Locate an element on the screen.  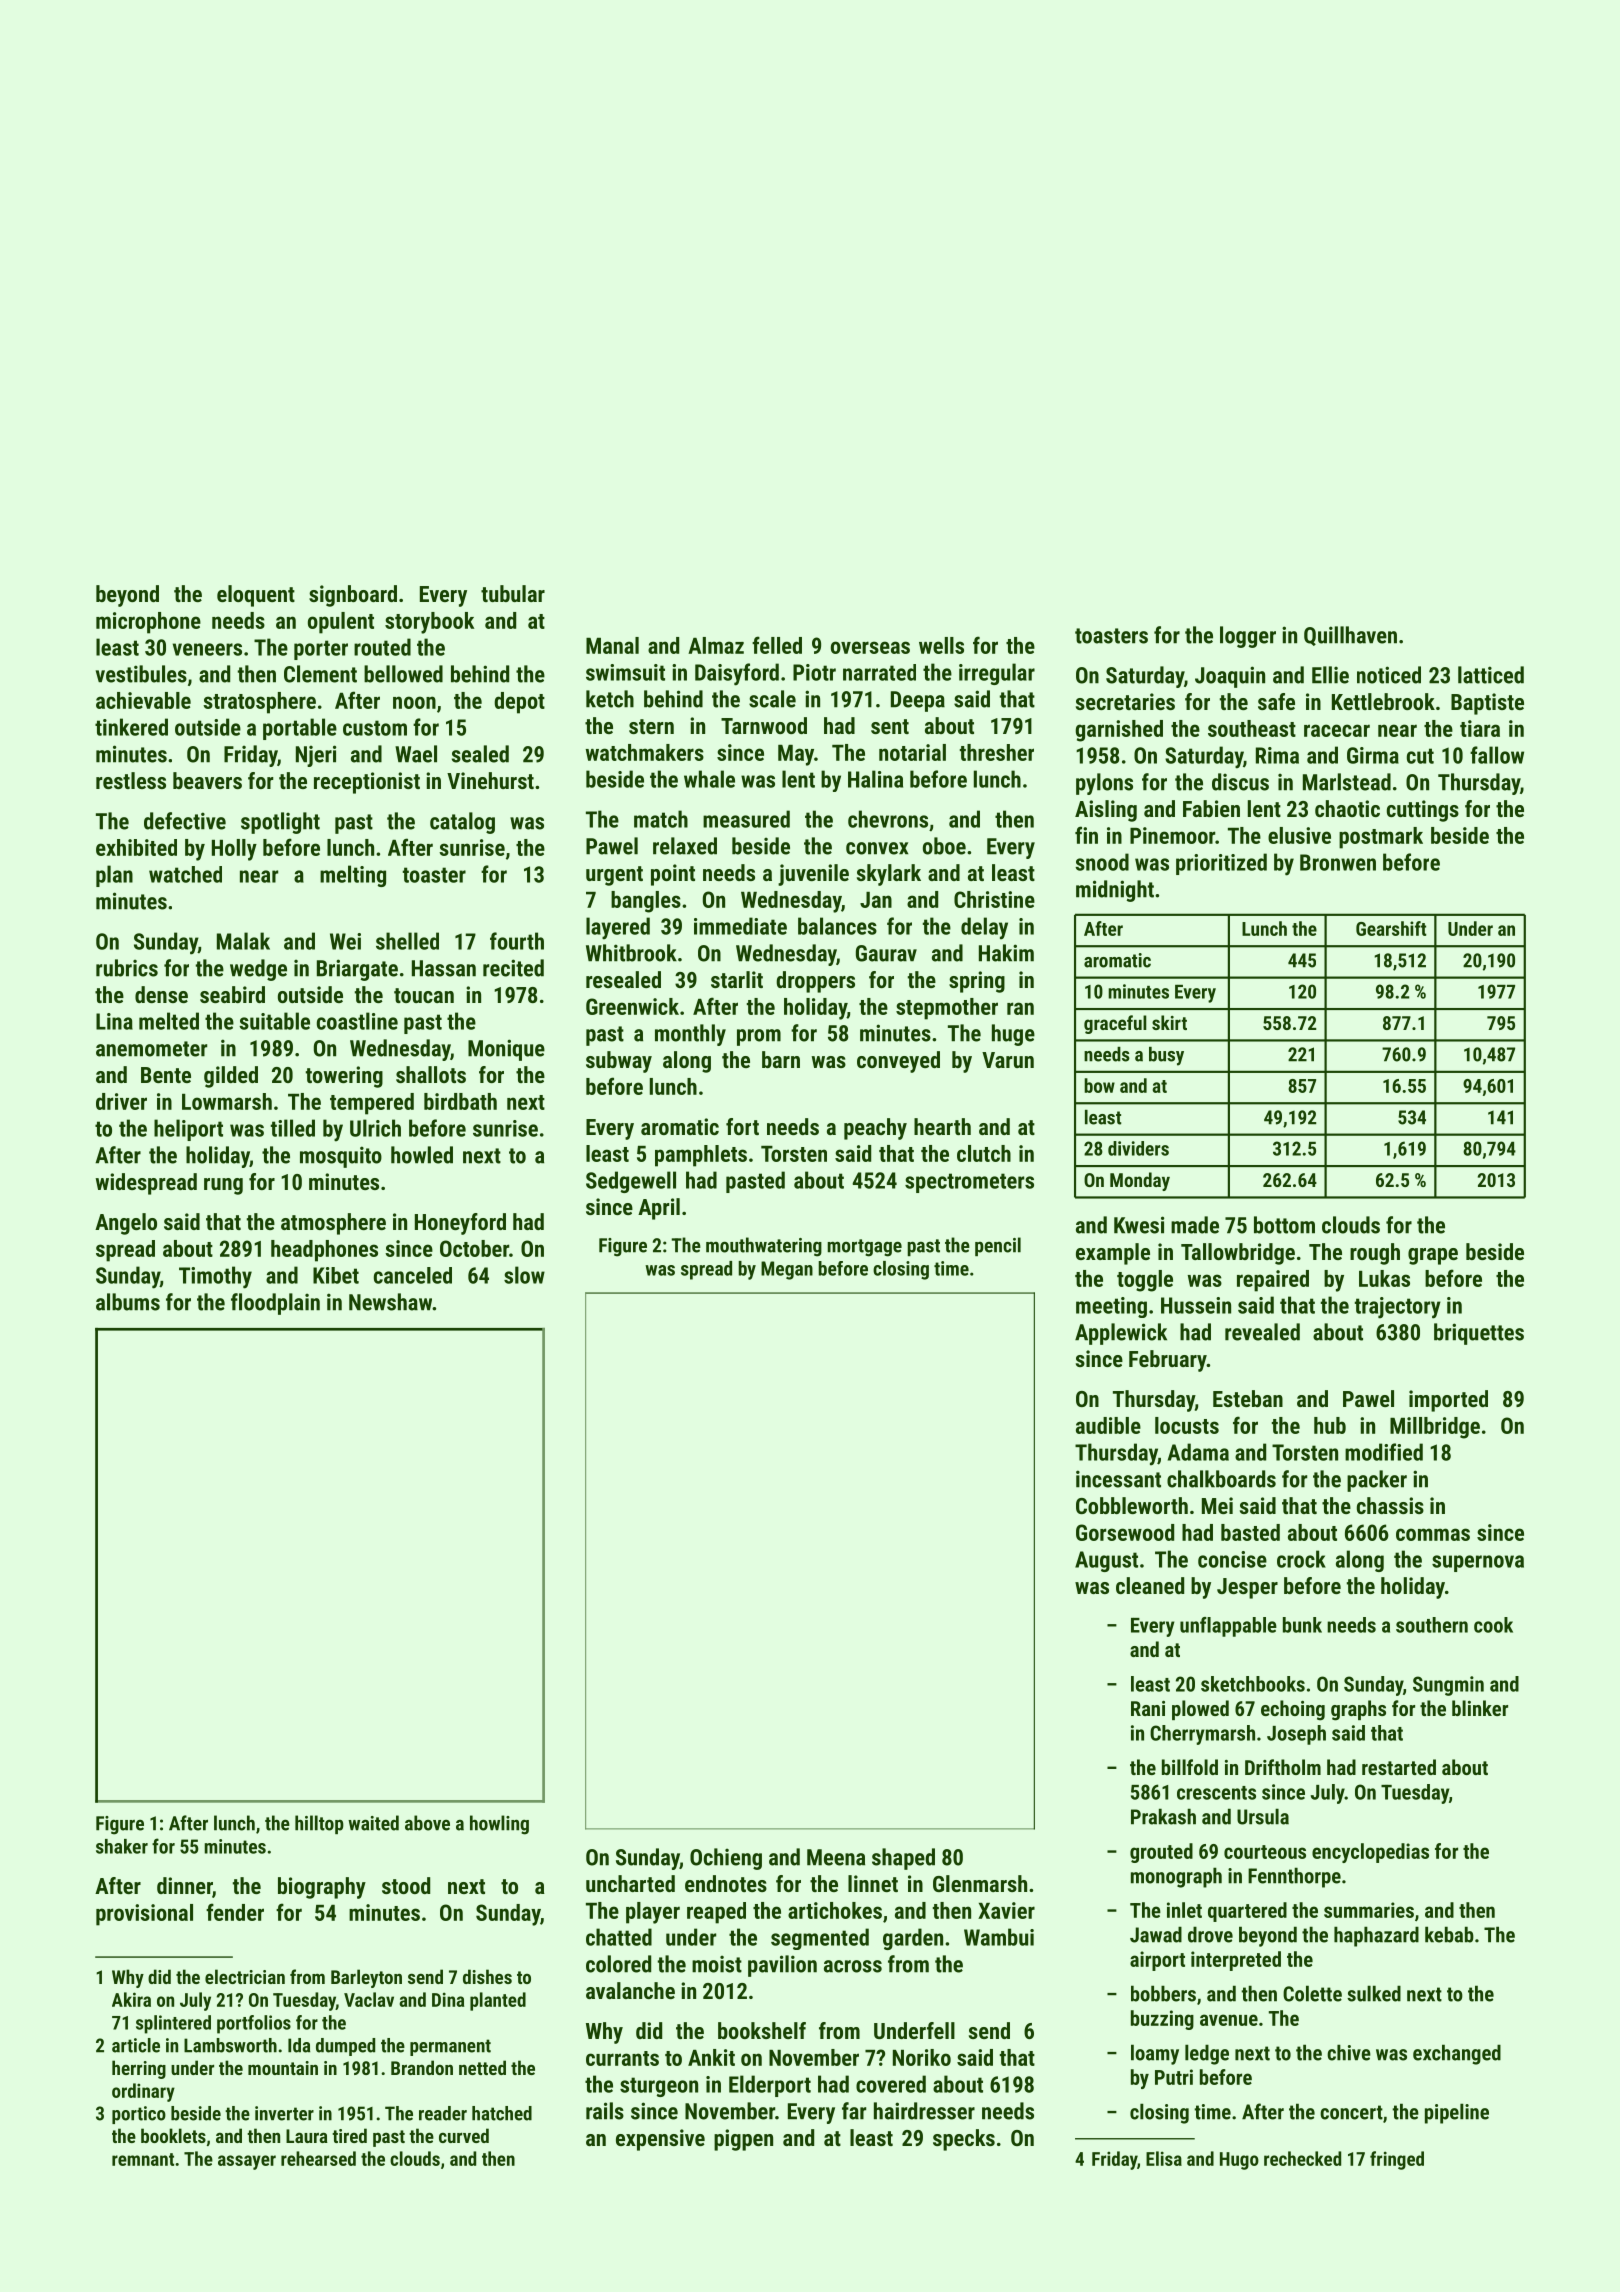
atmosphere is located at coordinates (333, 1224).
